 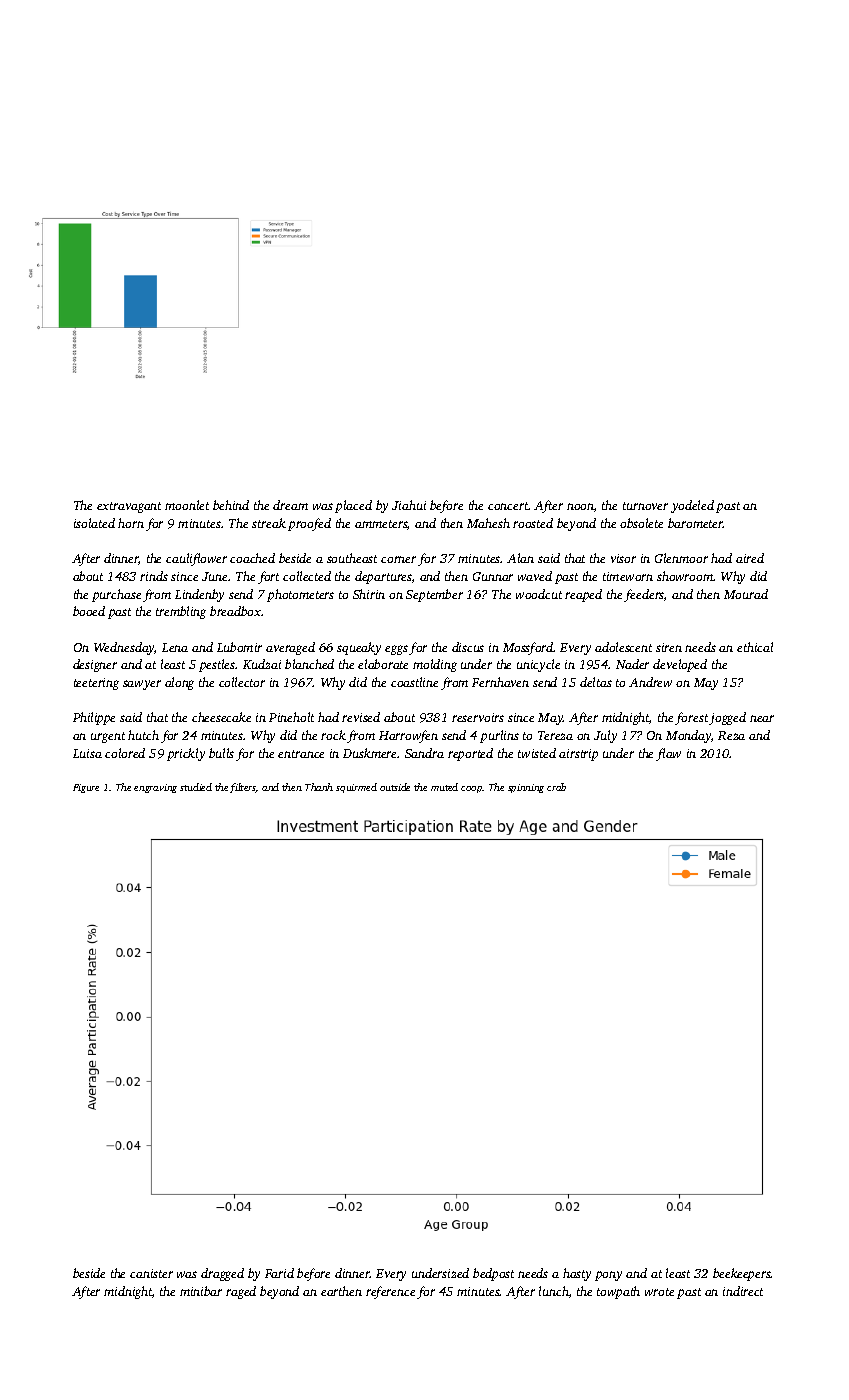 What do you see at coordinates (669, 647) in the screenshot?
I see `siren` at bounding box center [669, 647].
